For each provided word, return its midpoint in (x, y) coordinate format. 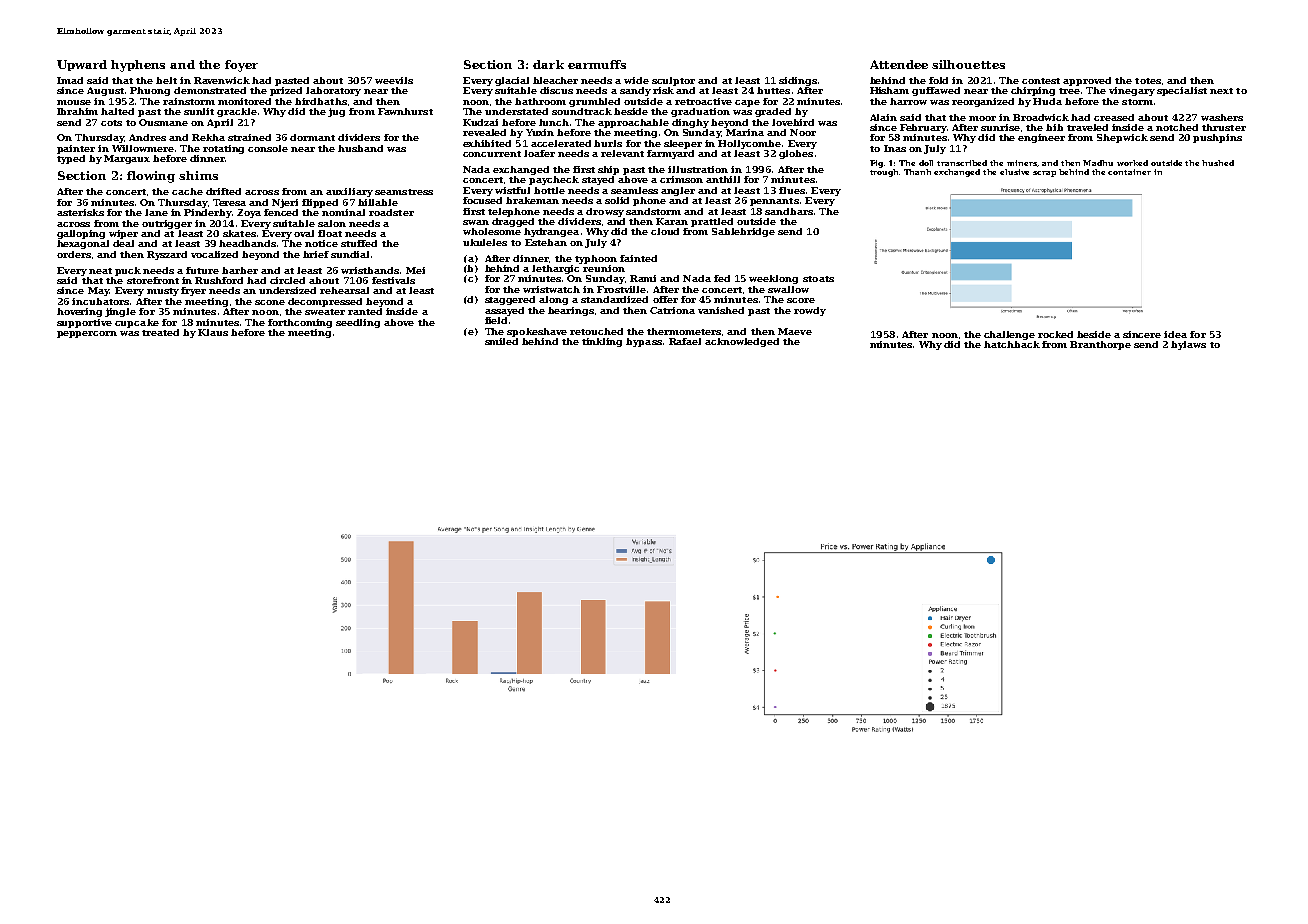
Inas (895, 148)
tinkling (602, 342)
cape (747, 103)
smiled (501, 341)
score (801, 300)
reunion (604, 268)
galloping (81, 234)
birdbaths (321, 101)
